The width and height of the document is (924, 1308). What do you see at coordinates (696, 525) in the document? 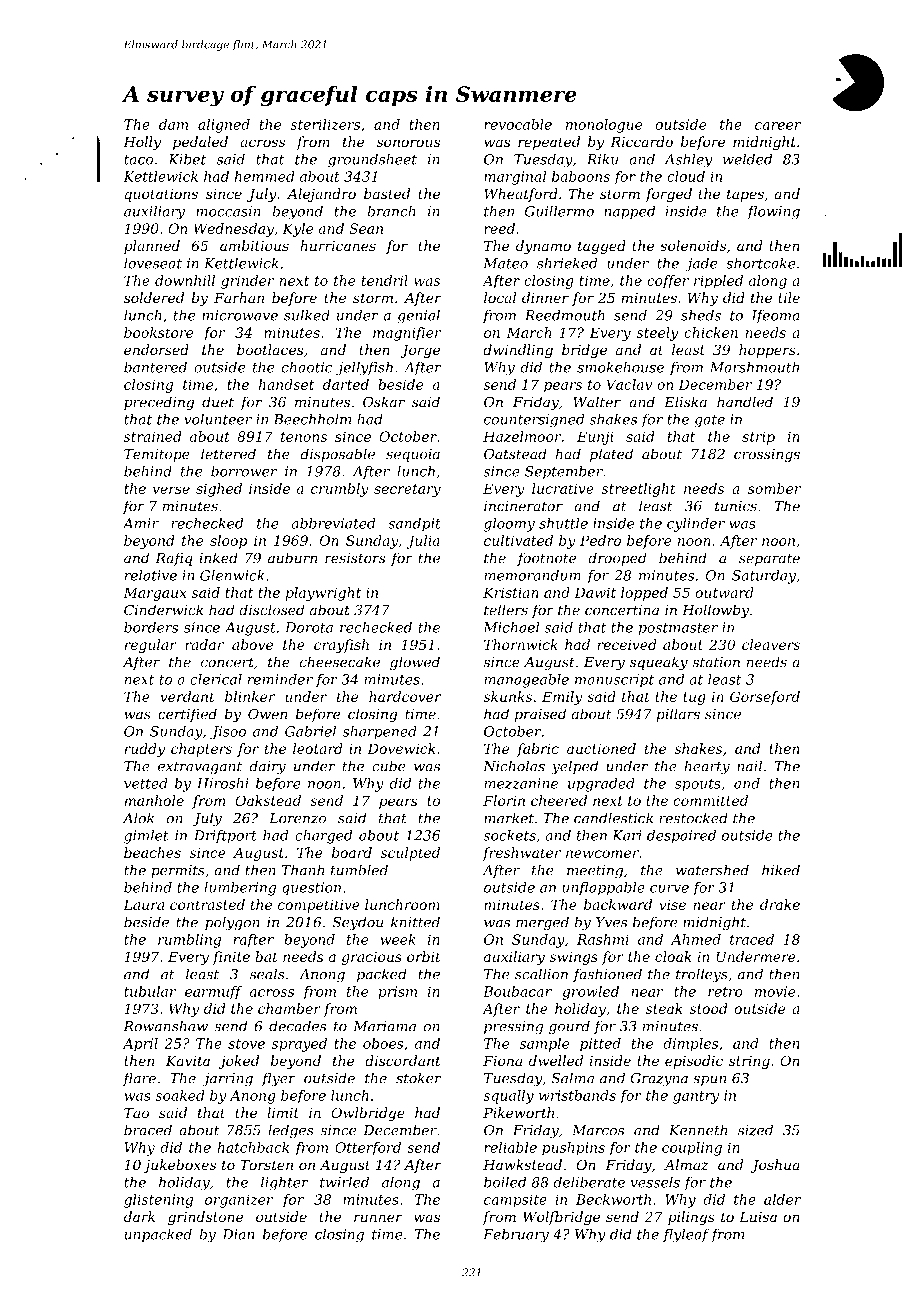
I see `cylinder` at bounding box center [696, 525].
